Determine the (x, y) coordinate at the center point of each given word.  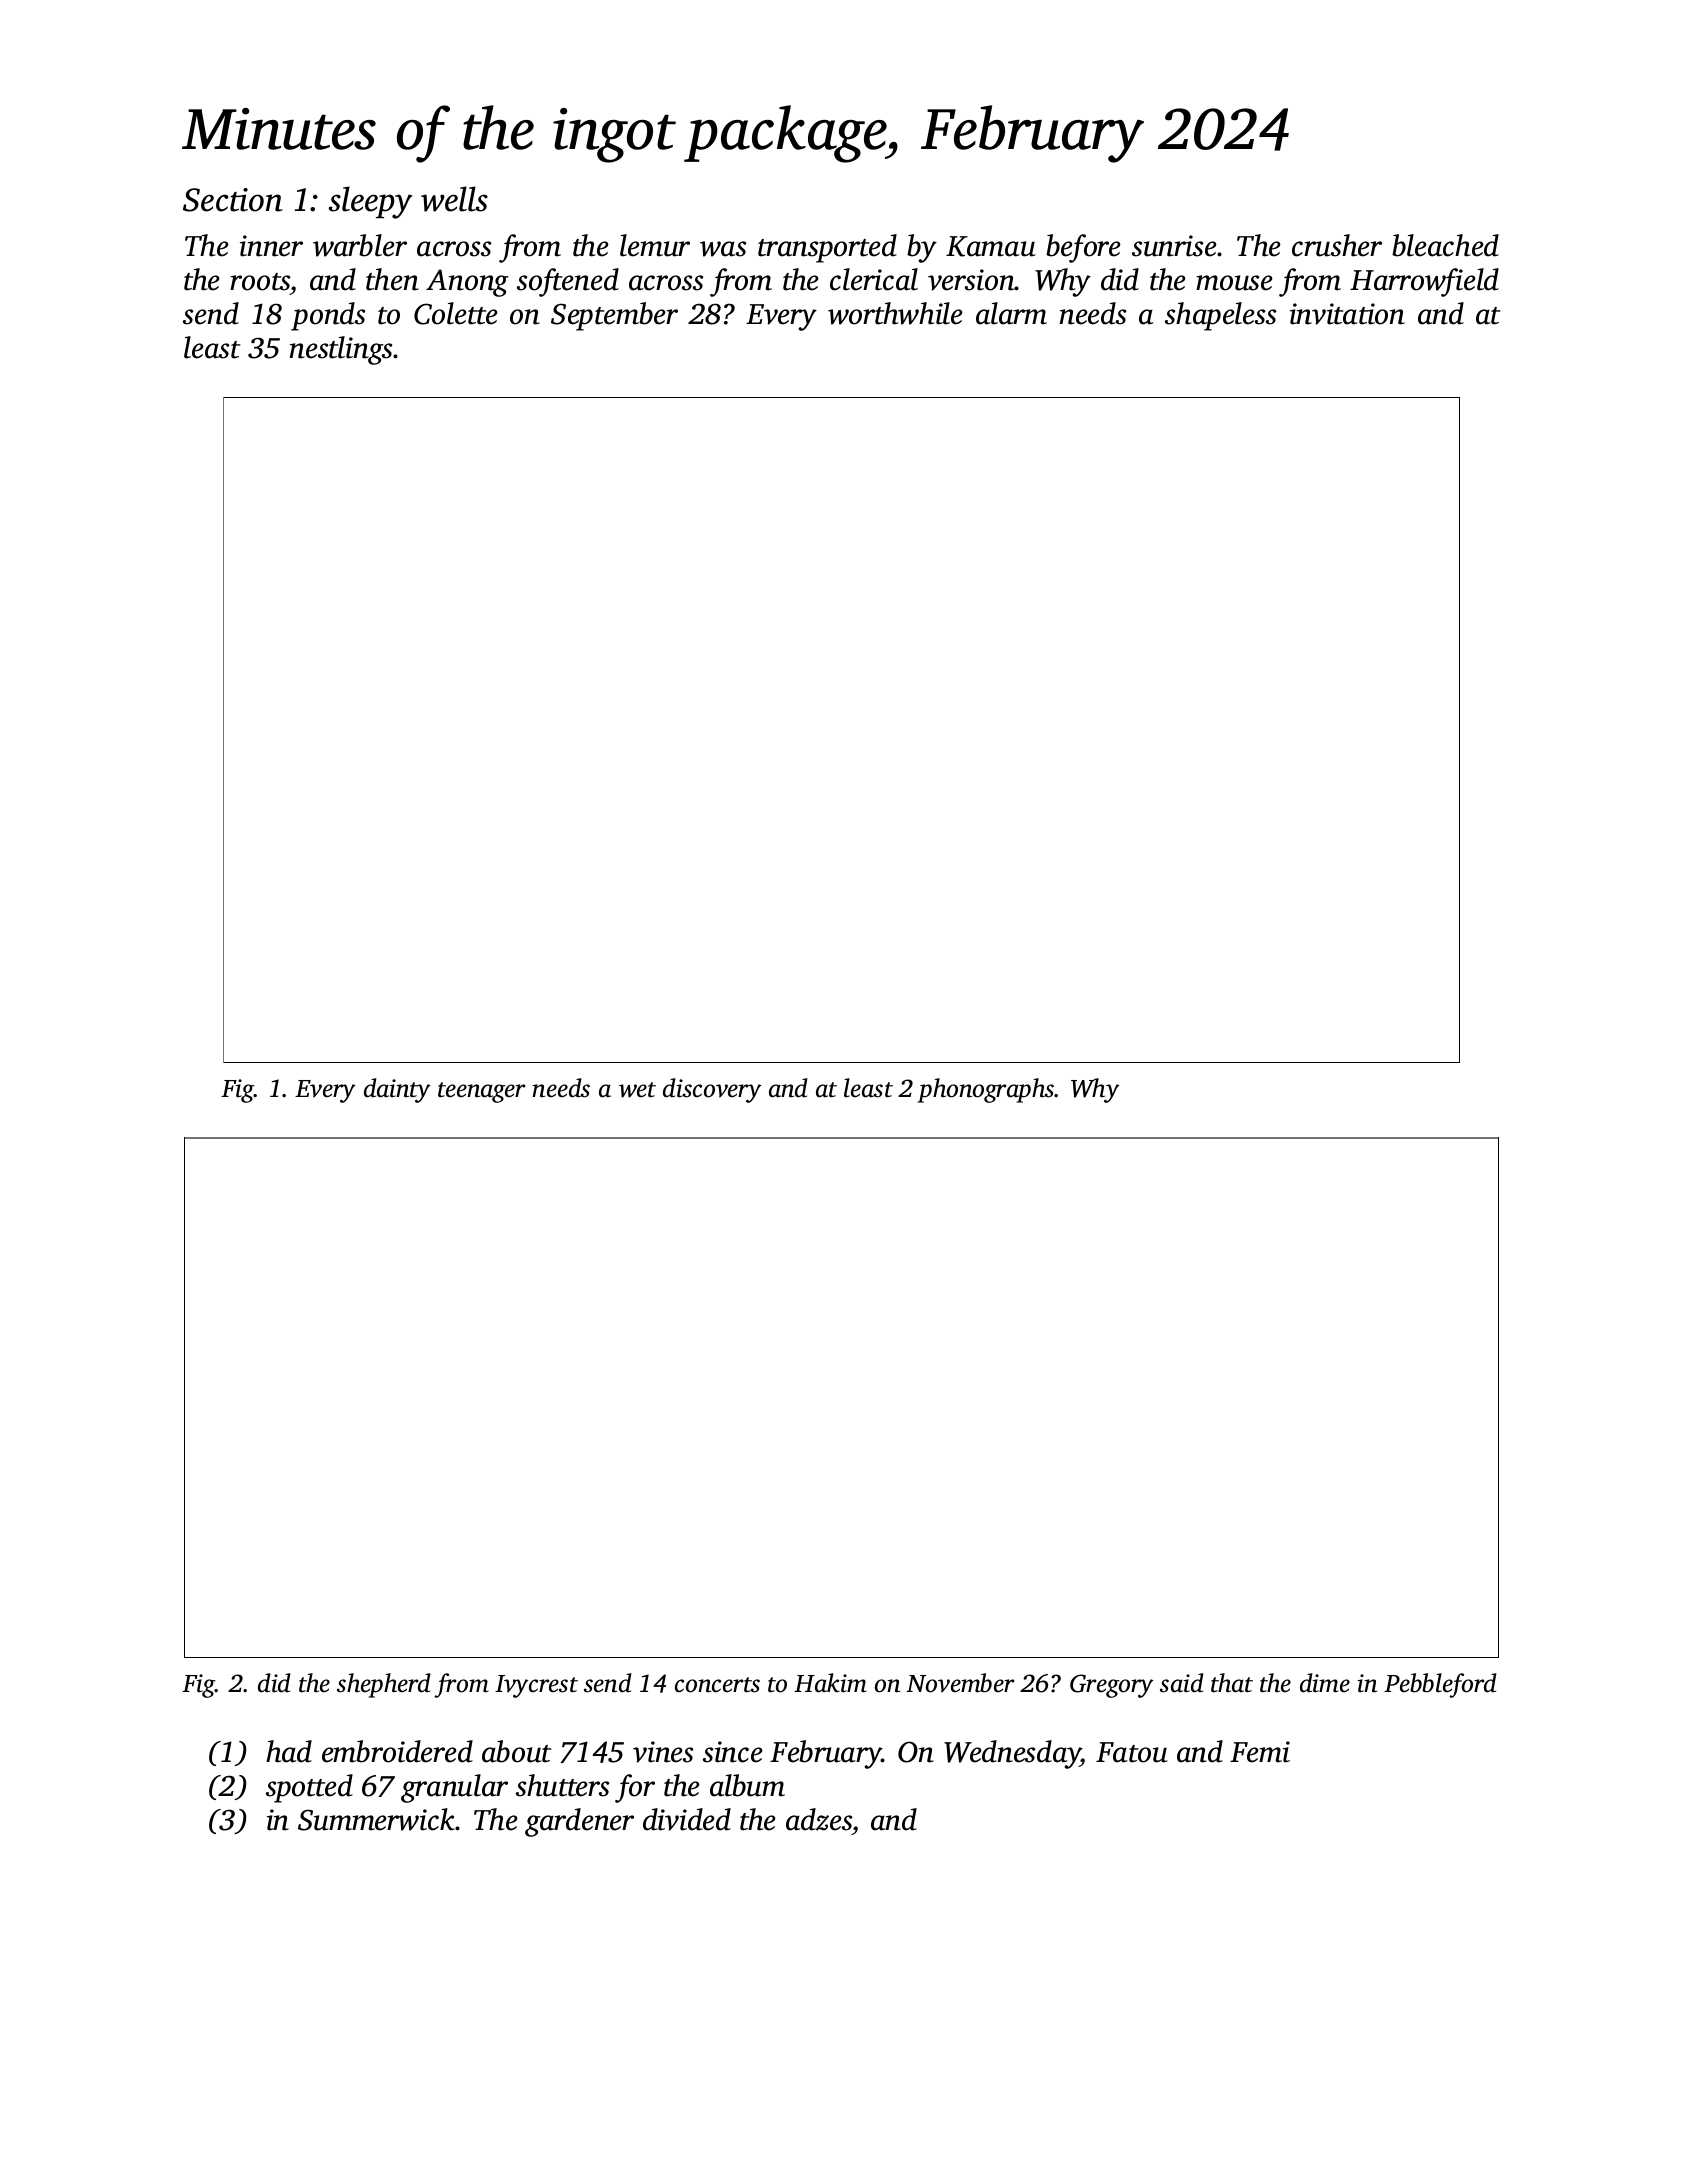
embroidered (397, 1751)
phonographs (986, 1090)
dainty (397, 1090)
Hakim (830, 1683)
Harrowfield (1424, 282)
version (971, 280)
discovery (712, 1090)
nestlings (341, 350)
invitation (1347, 314)
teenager (482, 1092)
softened (568, 282)
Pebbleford (1440, 1685)
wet (637, 1090)
